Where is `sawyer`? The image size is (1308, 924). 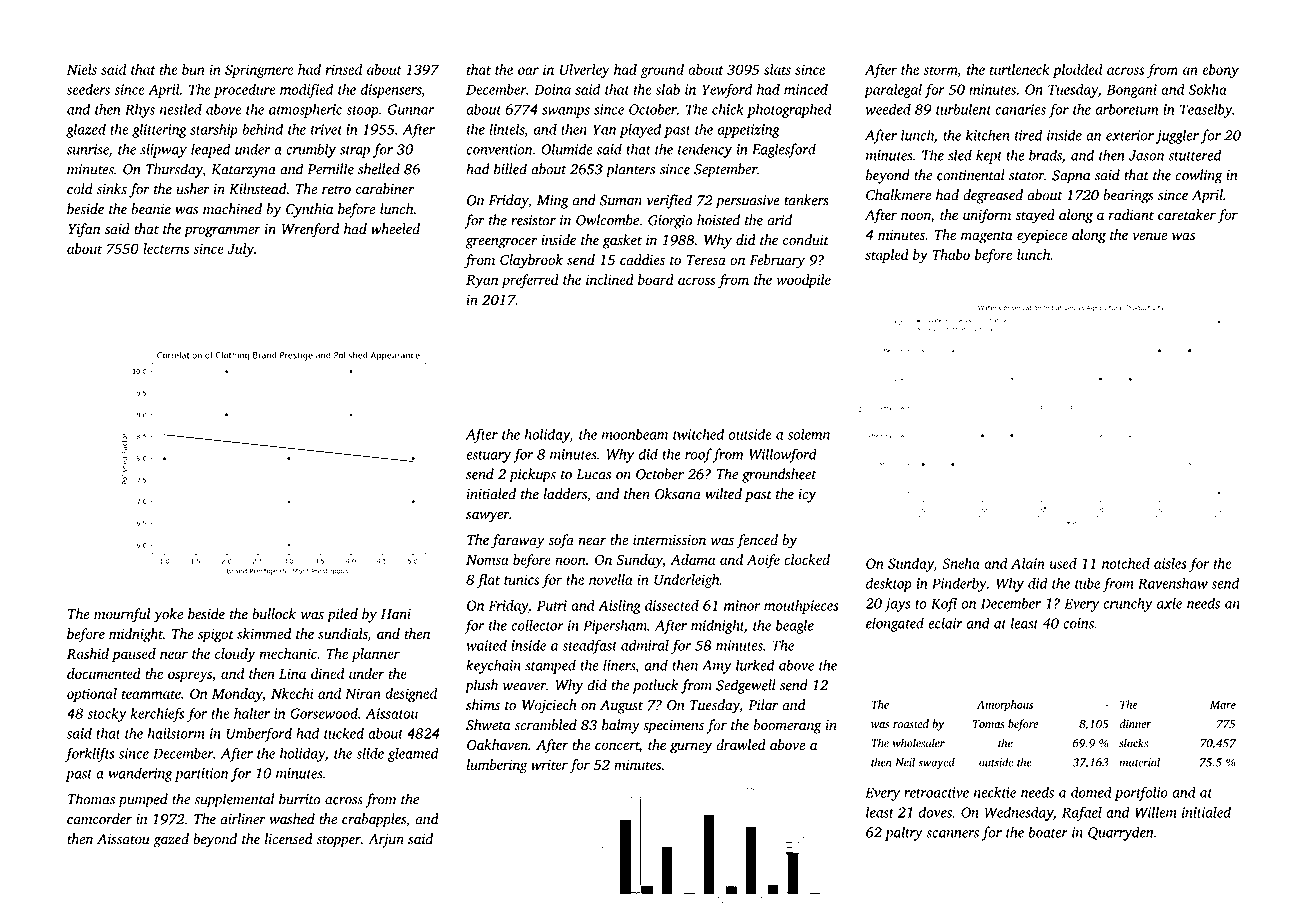 sawyer is located at coordinates (487, 517).
